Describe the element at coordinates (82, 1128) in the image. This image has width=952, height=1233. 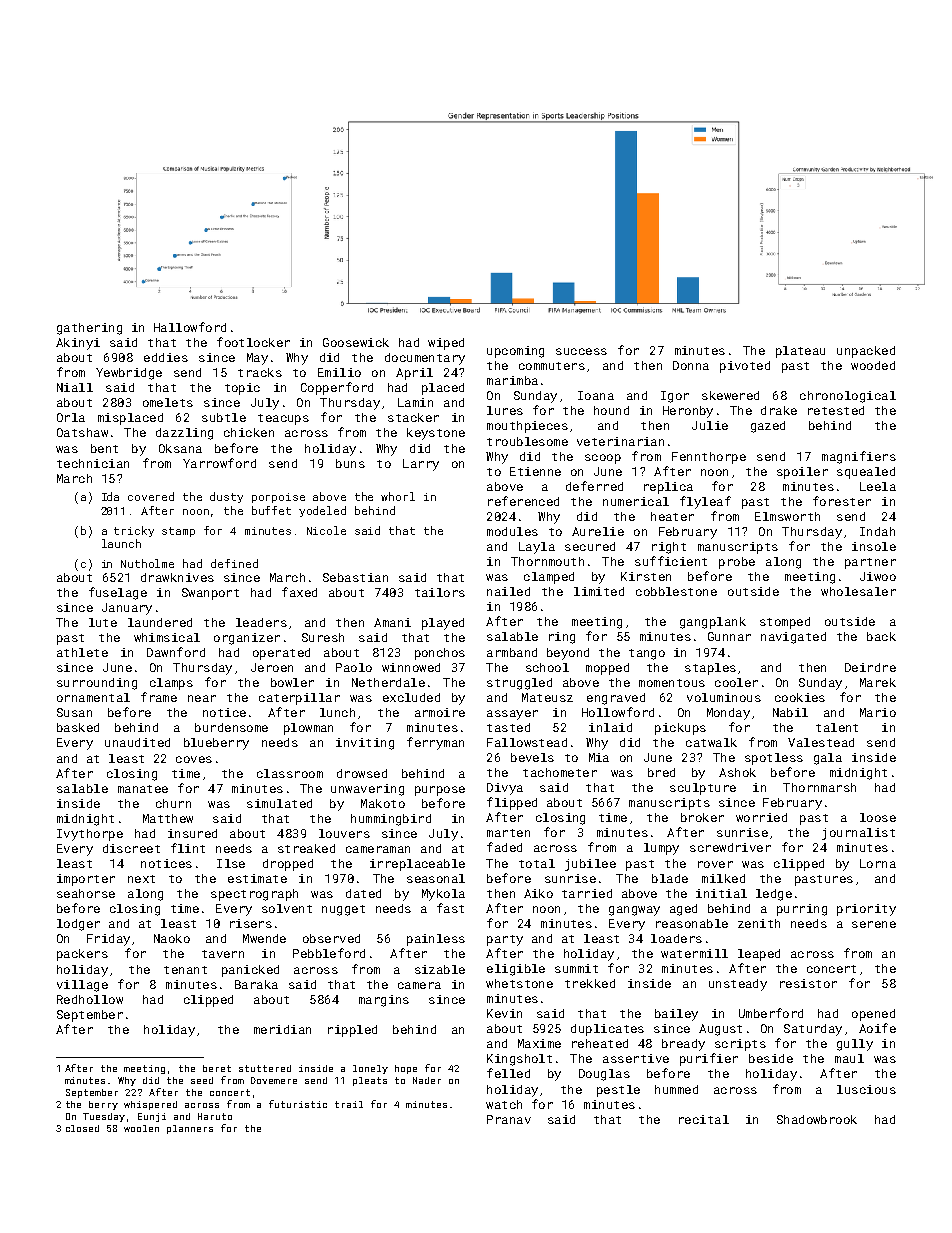
I see `closed` at that location.
